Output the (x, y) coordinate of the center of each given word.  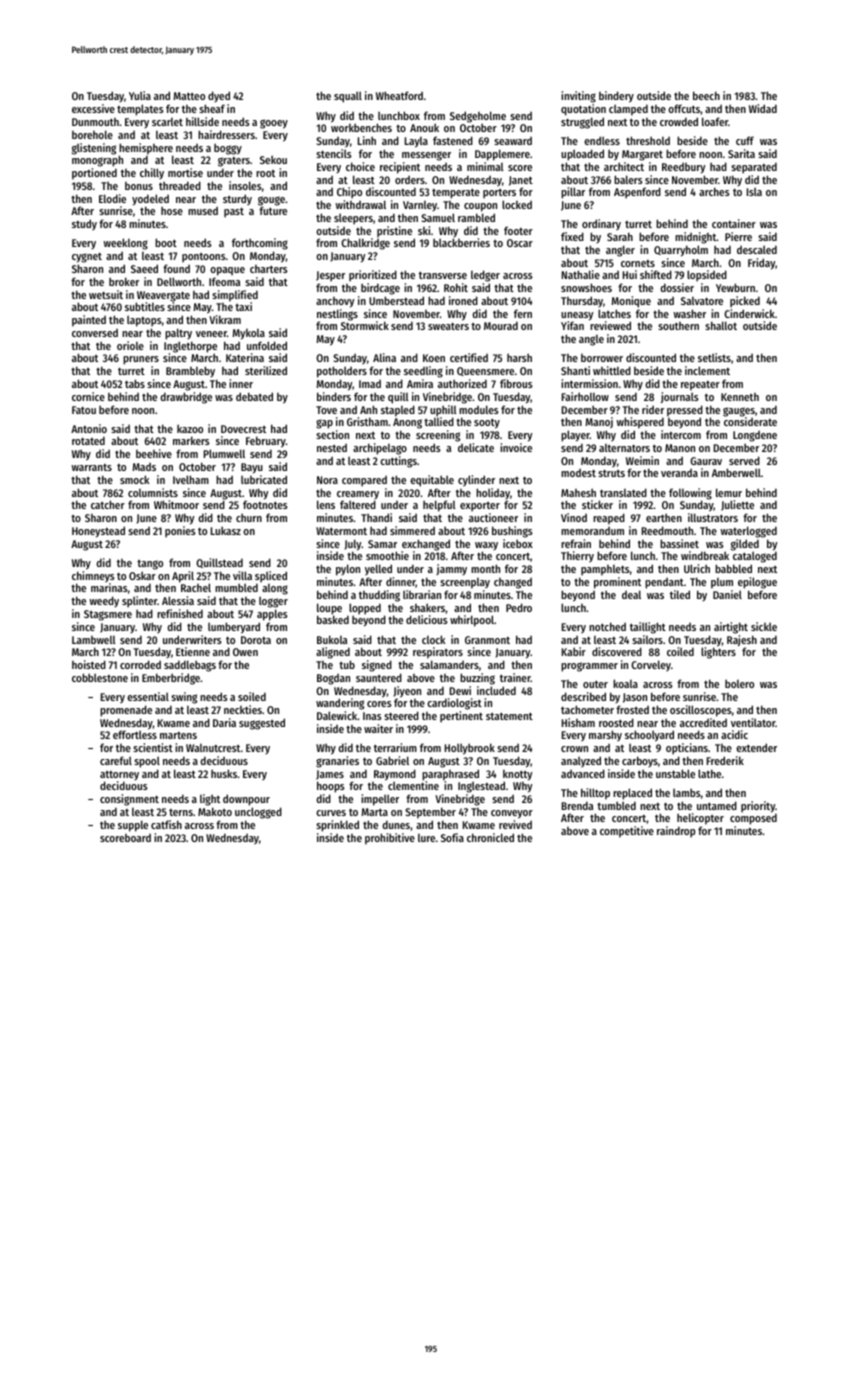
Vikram (225, 319)
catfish (166, 824)
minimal (485, 166)
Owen (245, 652)
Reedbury (683, 168)
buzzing (477, 679)
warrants (91, 467)
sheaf (212, 108)
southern (678, 326)
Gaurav (706, 461)
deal (631, 594)
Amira (420, 383)
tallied (439, 421)
